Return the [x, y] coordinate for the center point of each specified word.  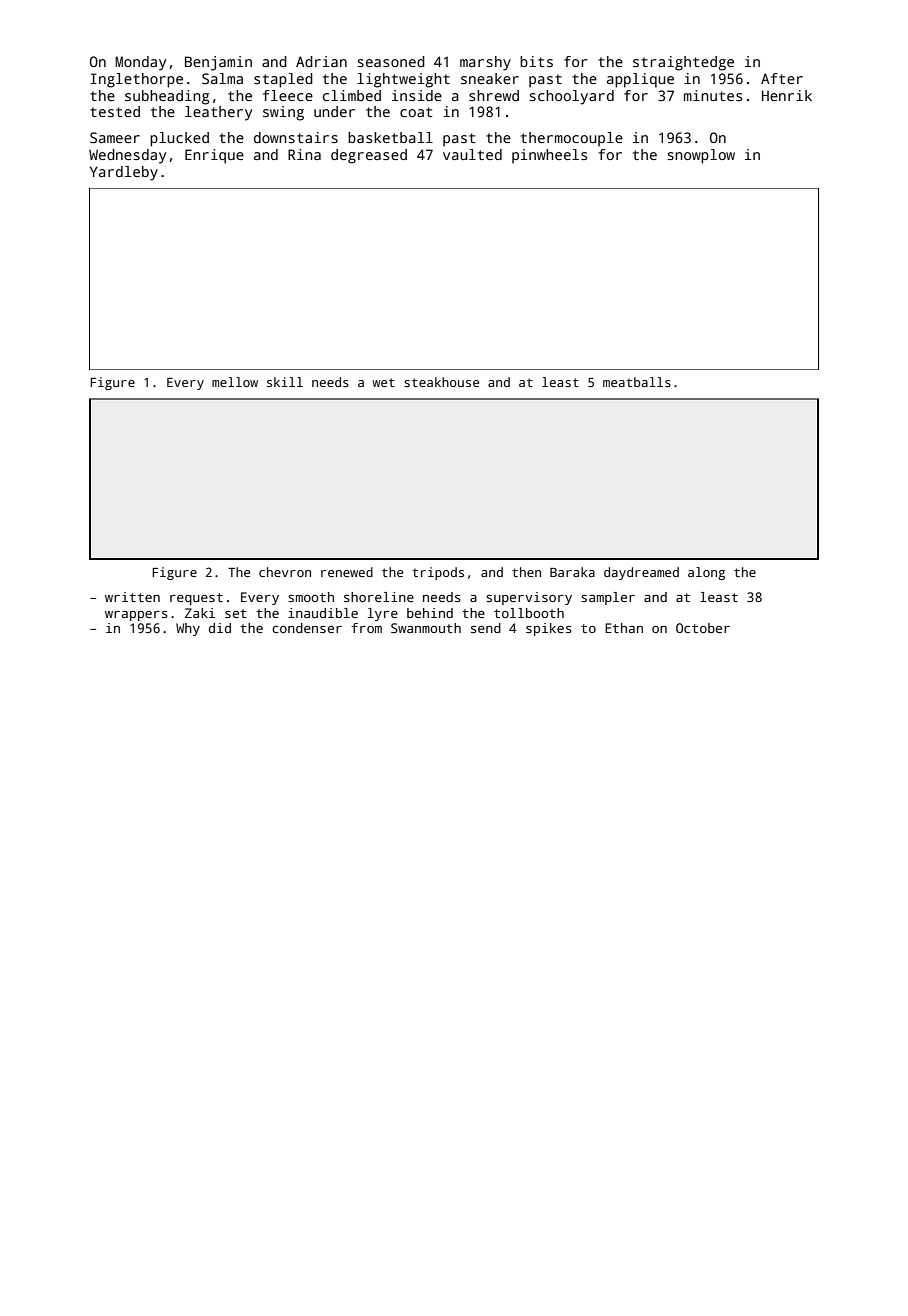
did [220, 628]
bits [536, 61]
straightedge [683, 63]
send [486, 628]
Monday [140, 63]
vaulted [472, 154]
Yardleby [124, 173]
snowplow [701, 156]
